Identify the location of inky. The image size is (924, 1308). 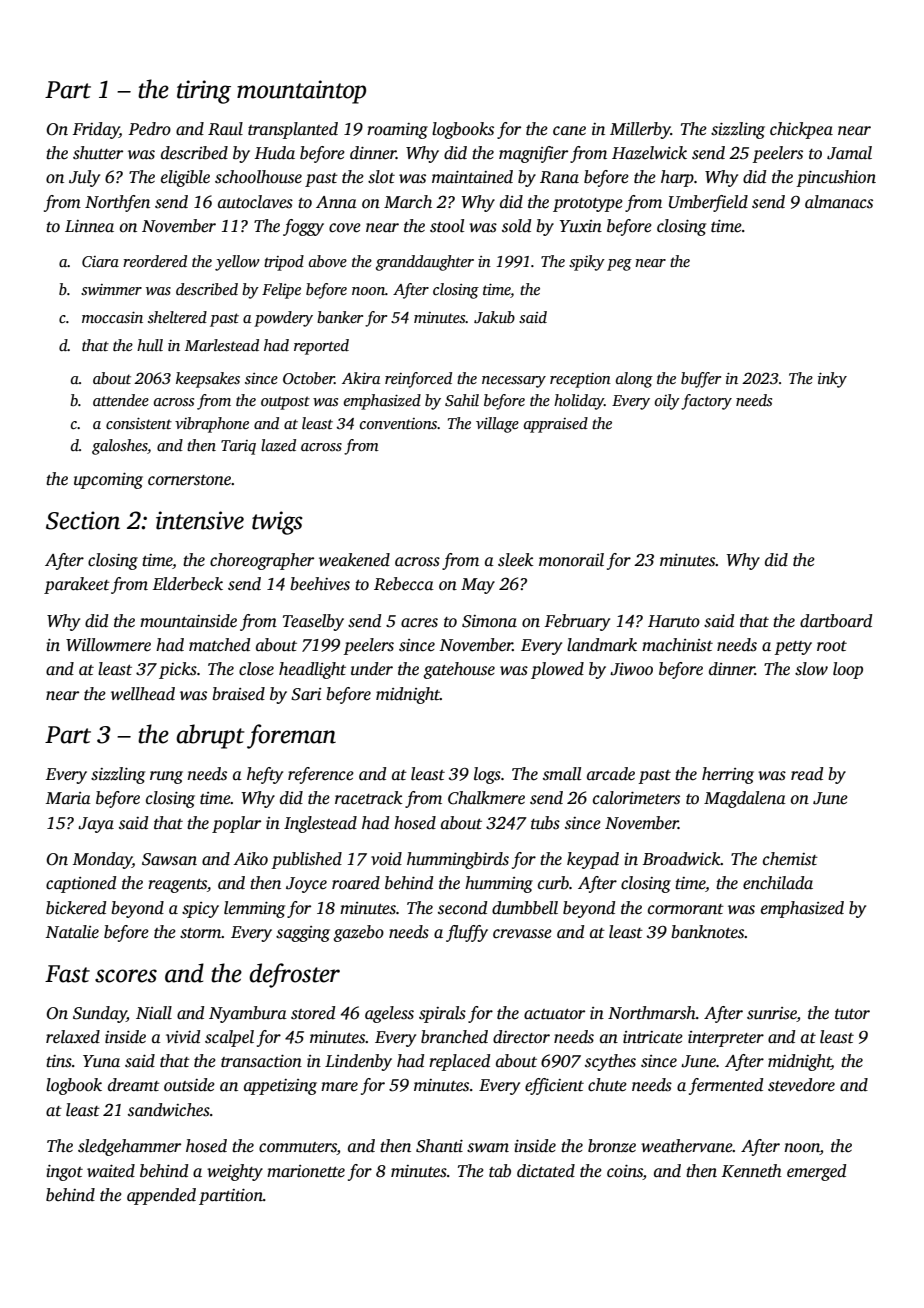
(832, 380).
